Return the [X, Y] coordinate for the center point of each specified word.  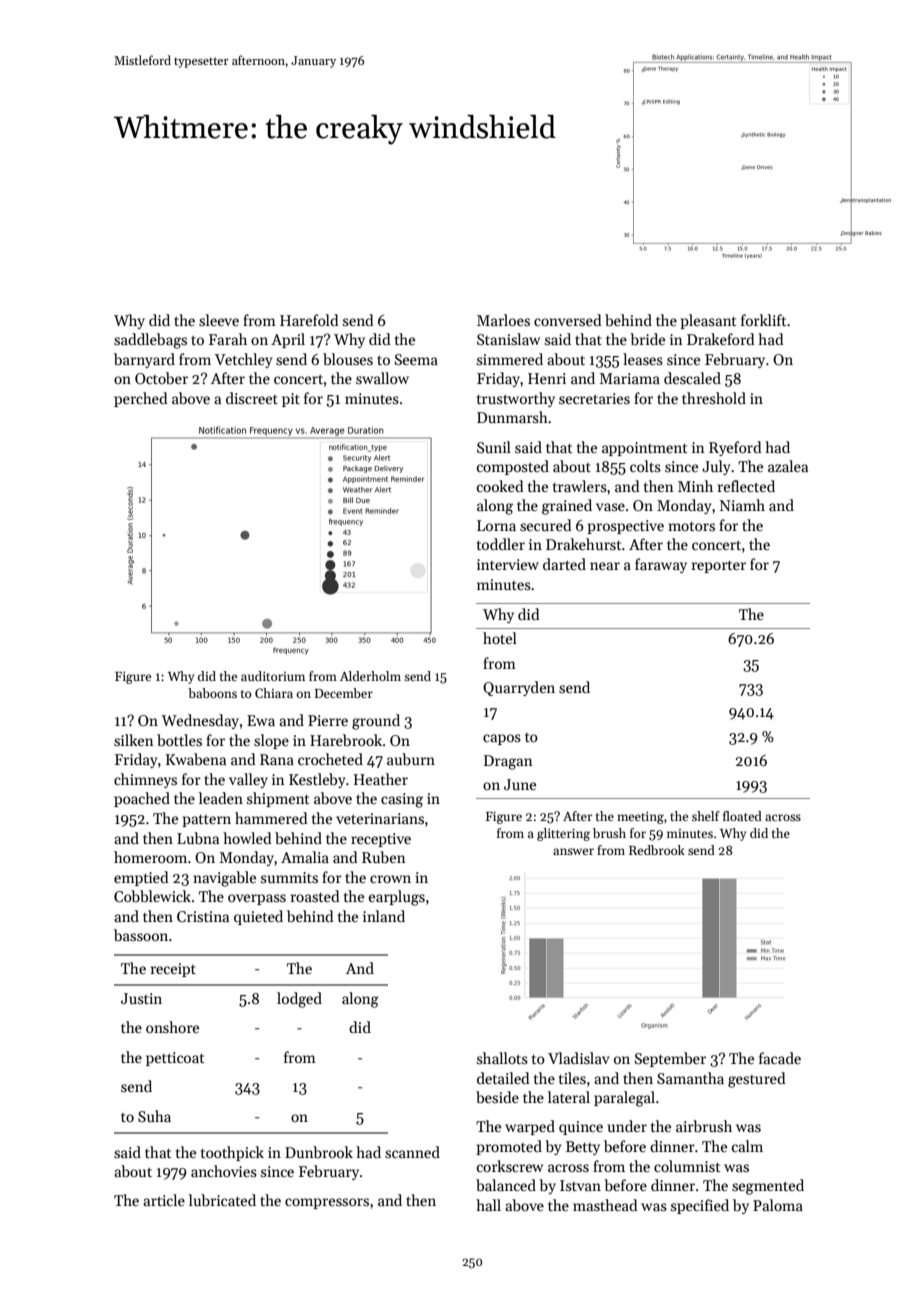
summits [289, 877]
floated [742, 816]
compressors [327, 1203]
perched [141, 399]
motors [691, 526]
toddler [501, 544]
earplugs [397, 898]
